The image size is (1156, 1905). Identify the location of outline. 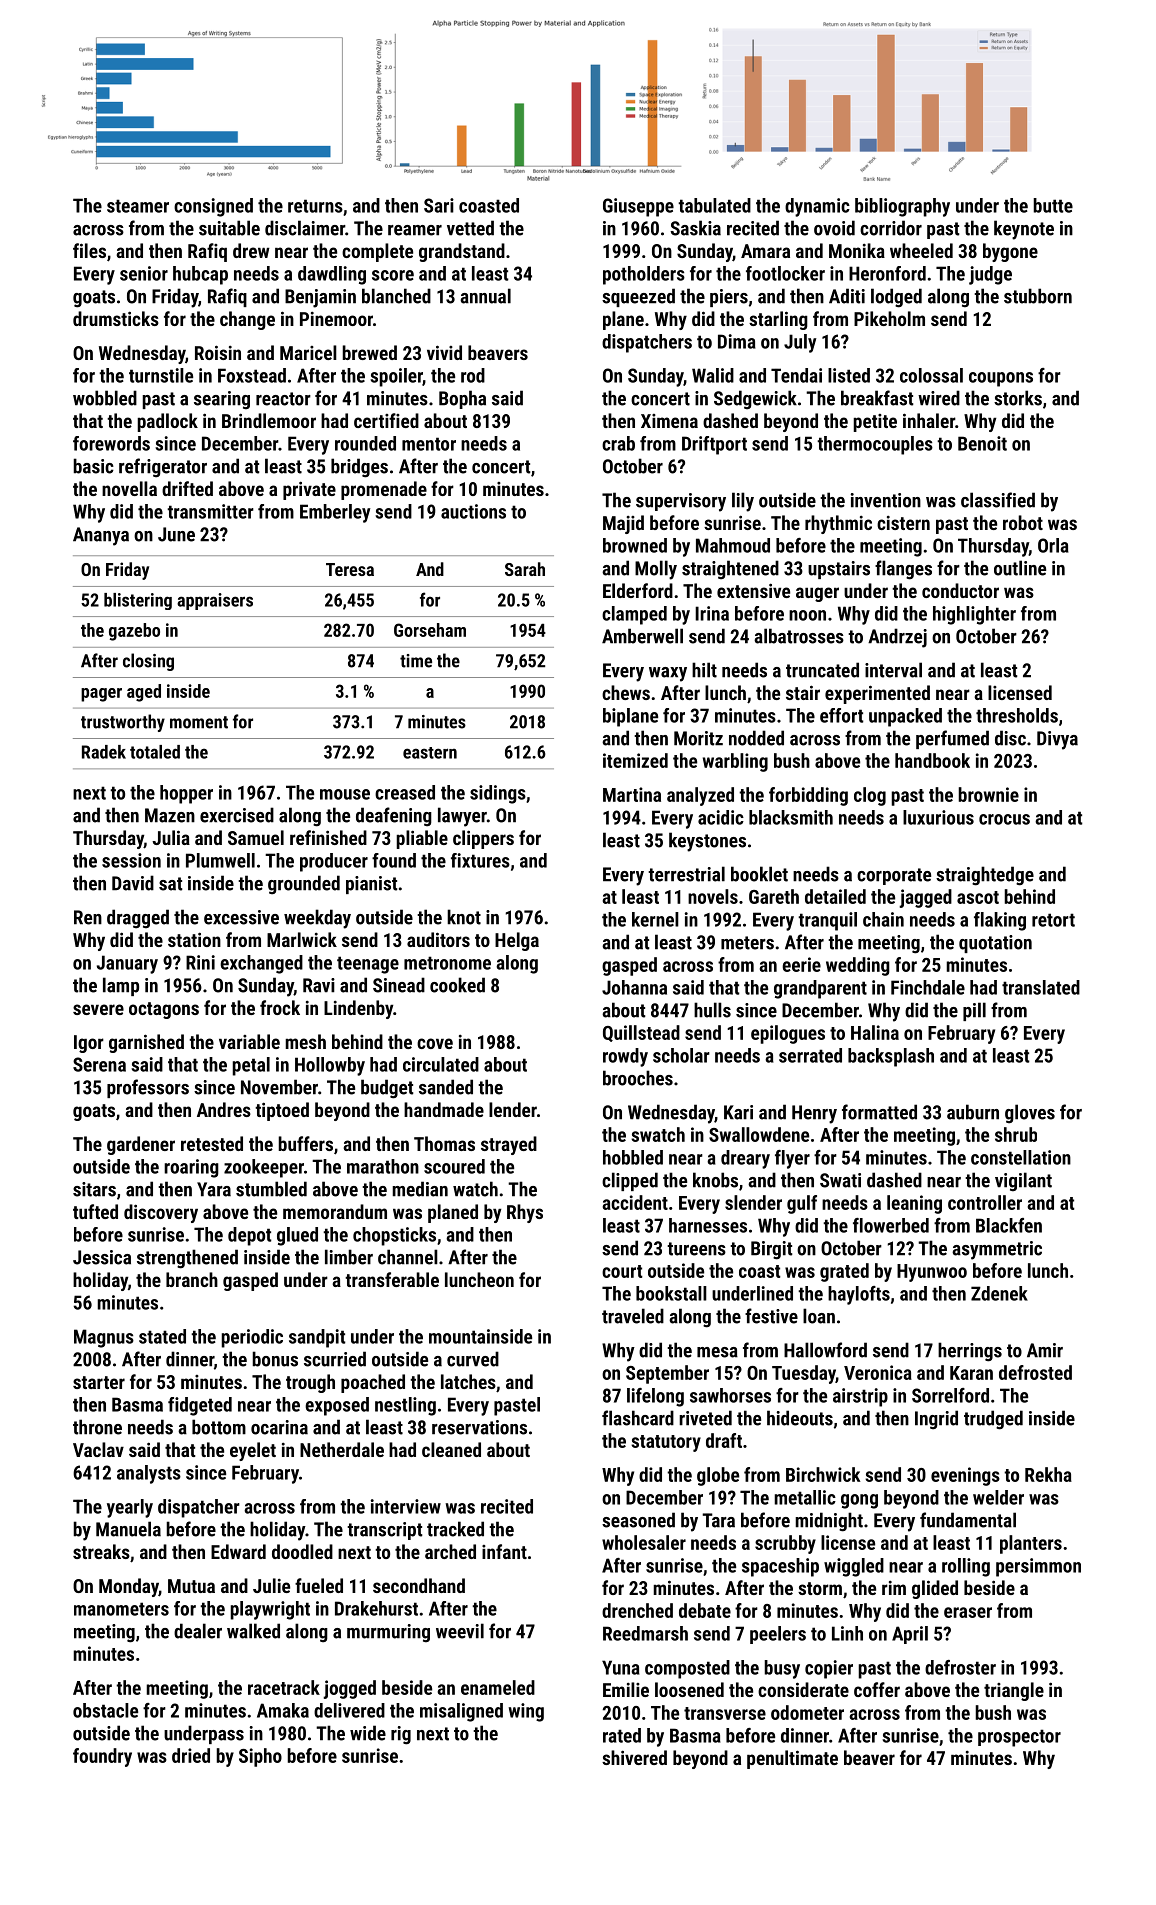
(1020, 568).
